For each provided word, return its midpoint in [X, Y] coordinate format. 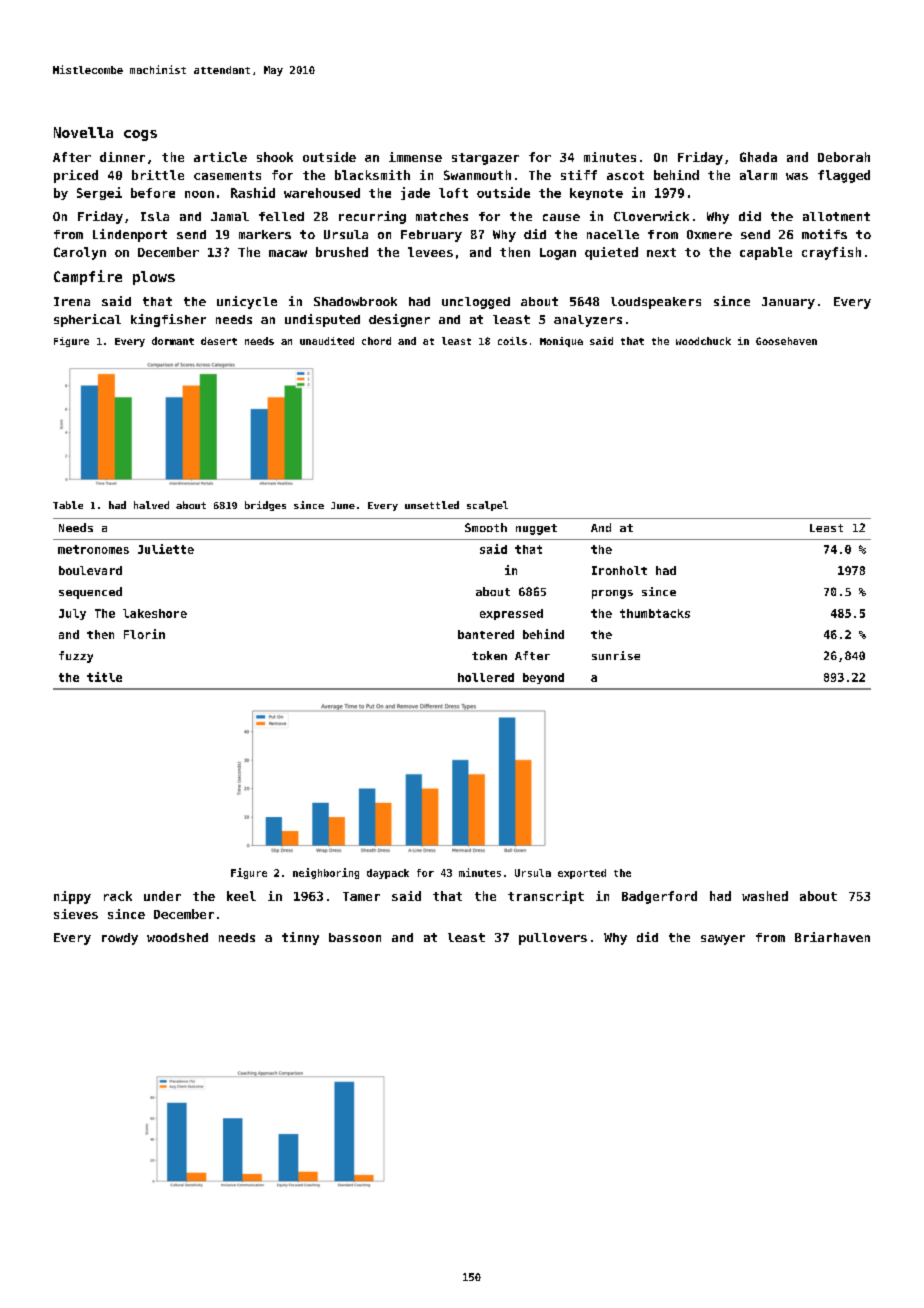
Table [68, 505]
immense [415, 157]
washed [765, 896]
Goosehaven [786, 341]
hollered [486, 677]
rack [118, 896]
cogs [140, 135]
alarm [758, 175]
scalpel [487, 506]
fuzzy [76, 657]
